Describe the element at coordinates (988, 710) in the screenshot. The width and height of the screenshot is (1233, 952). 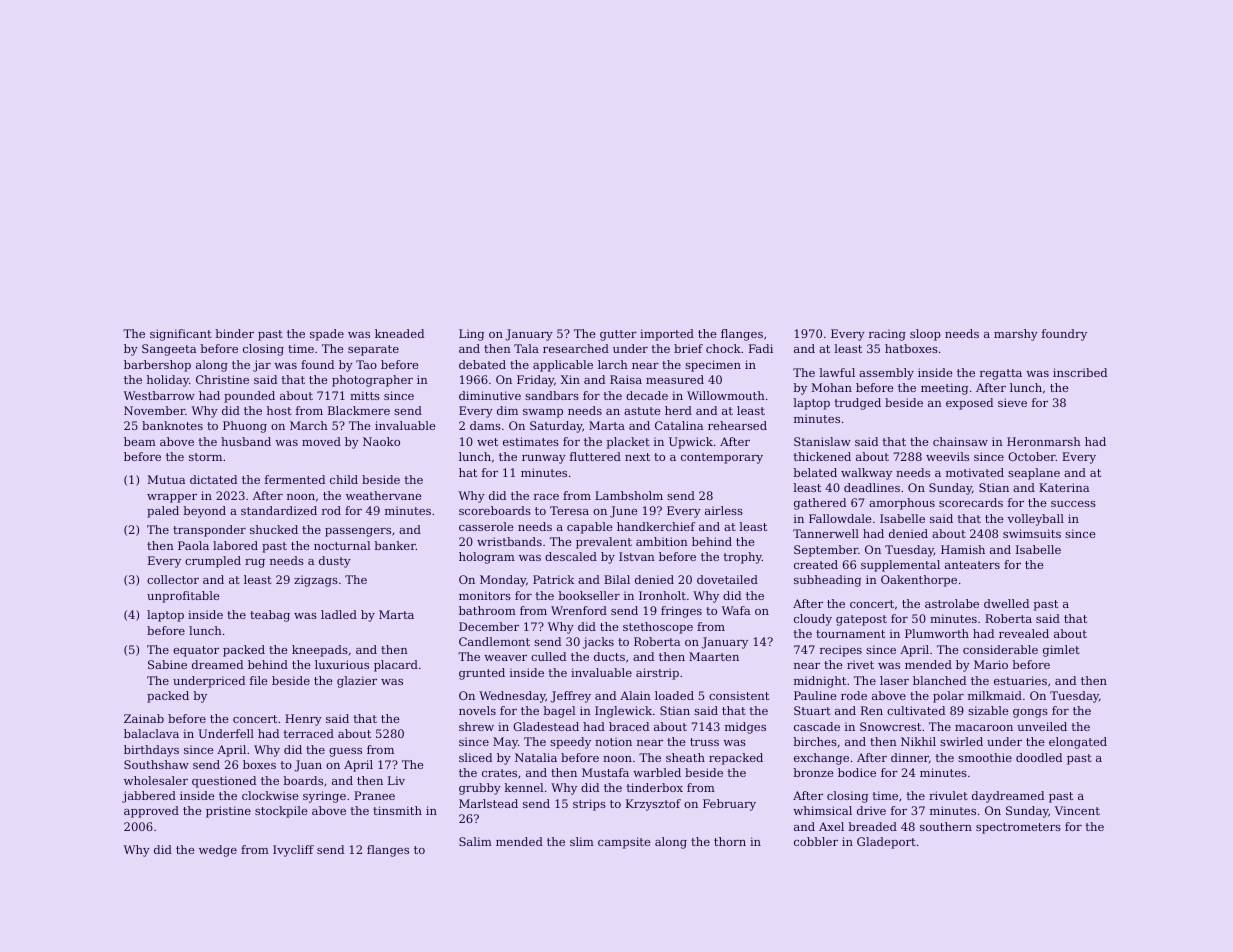
I see `sizable` at that location.
